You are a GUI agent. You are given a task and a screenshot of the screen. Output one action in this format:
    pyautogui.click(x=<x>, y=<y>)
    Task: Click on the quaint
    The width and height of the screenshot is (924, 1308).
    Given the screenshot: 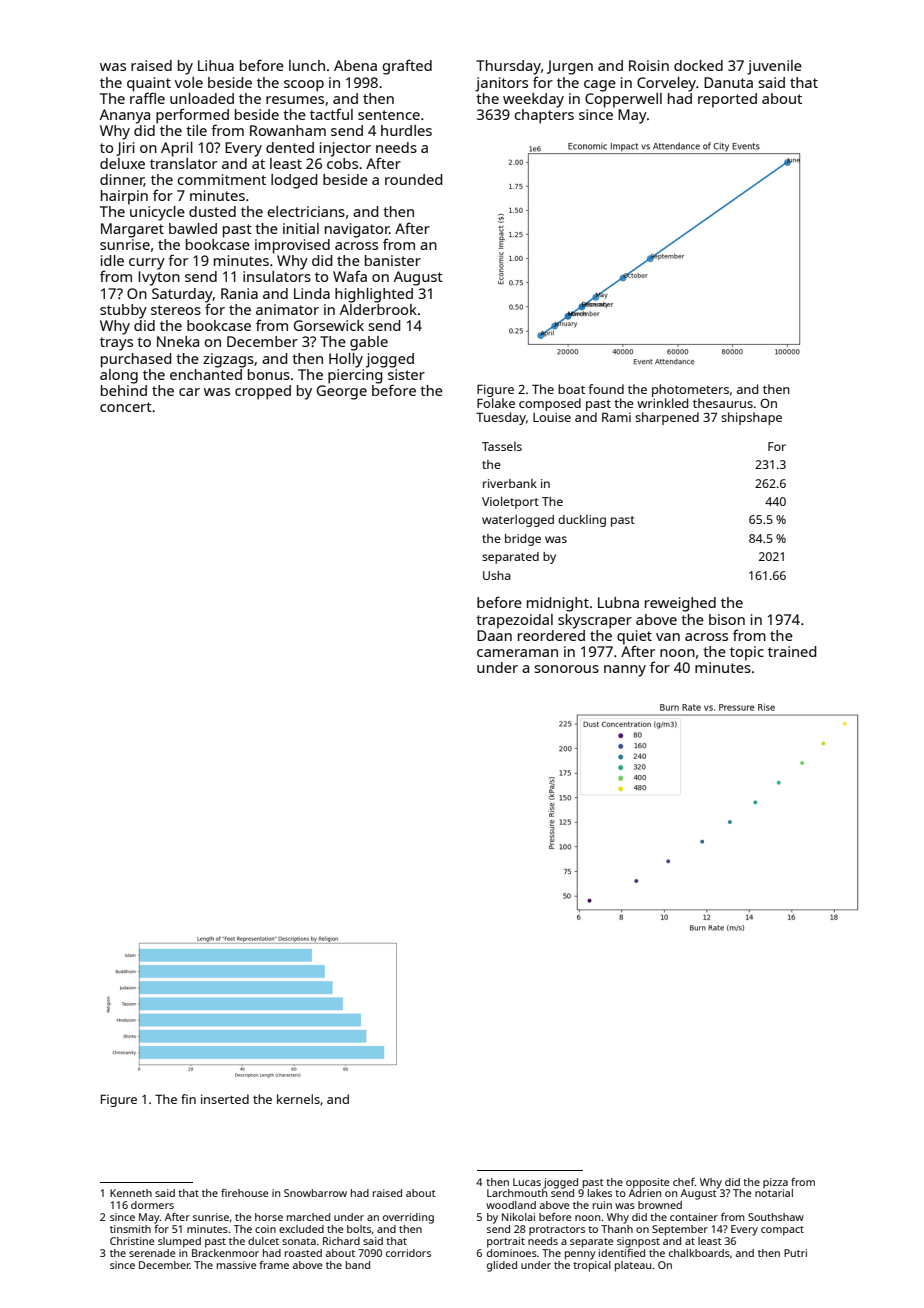 What is the action you would take?
    pyautogui.click(x=149, y=84)
